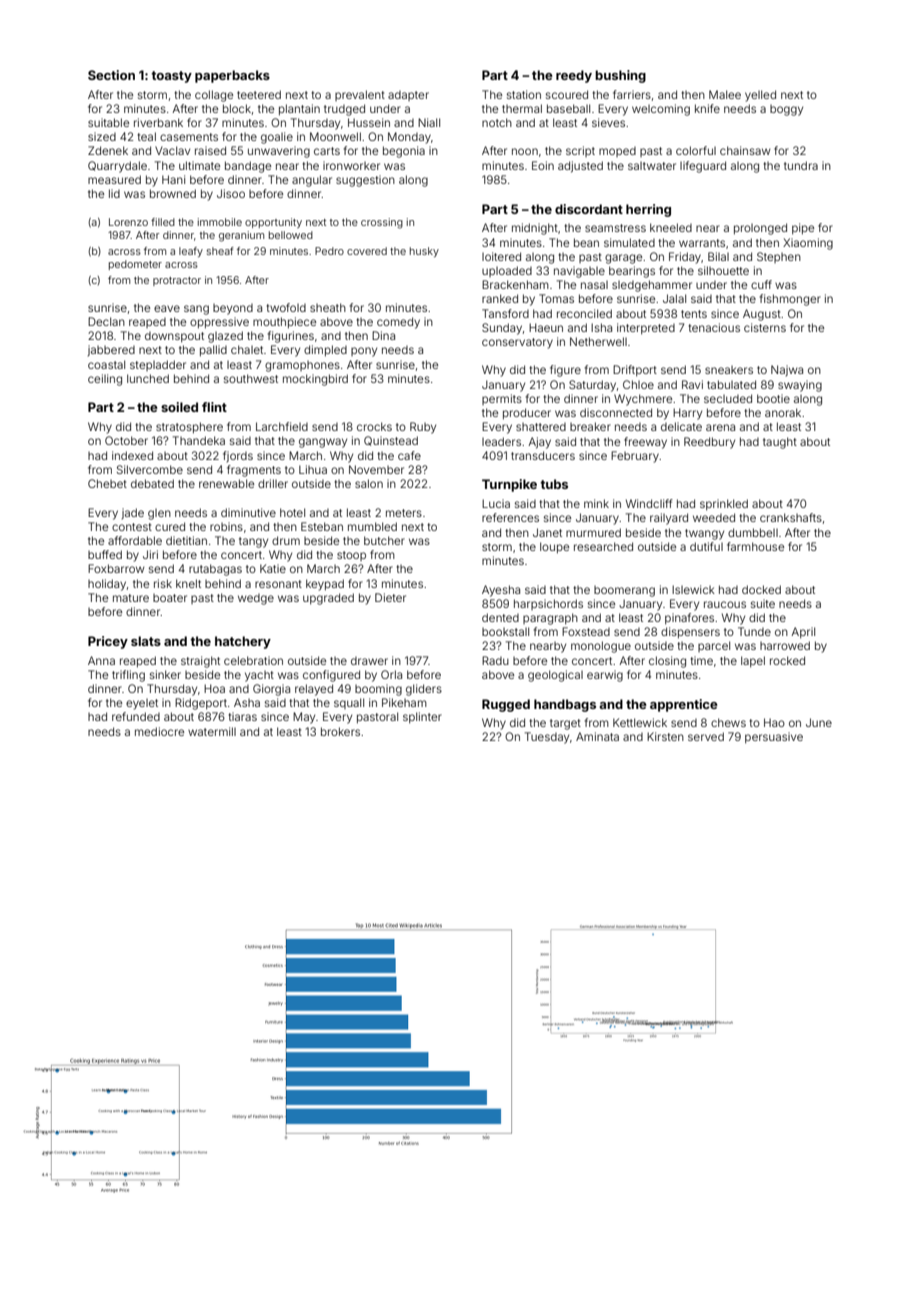 This document has width=924, height=1308. What do you see at coordinates (251, 378) in the document?
I see `southwest` at bounding box center [251, 378].
